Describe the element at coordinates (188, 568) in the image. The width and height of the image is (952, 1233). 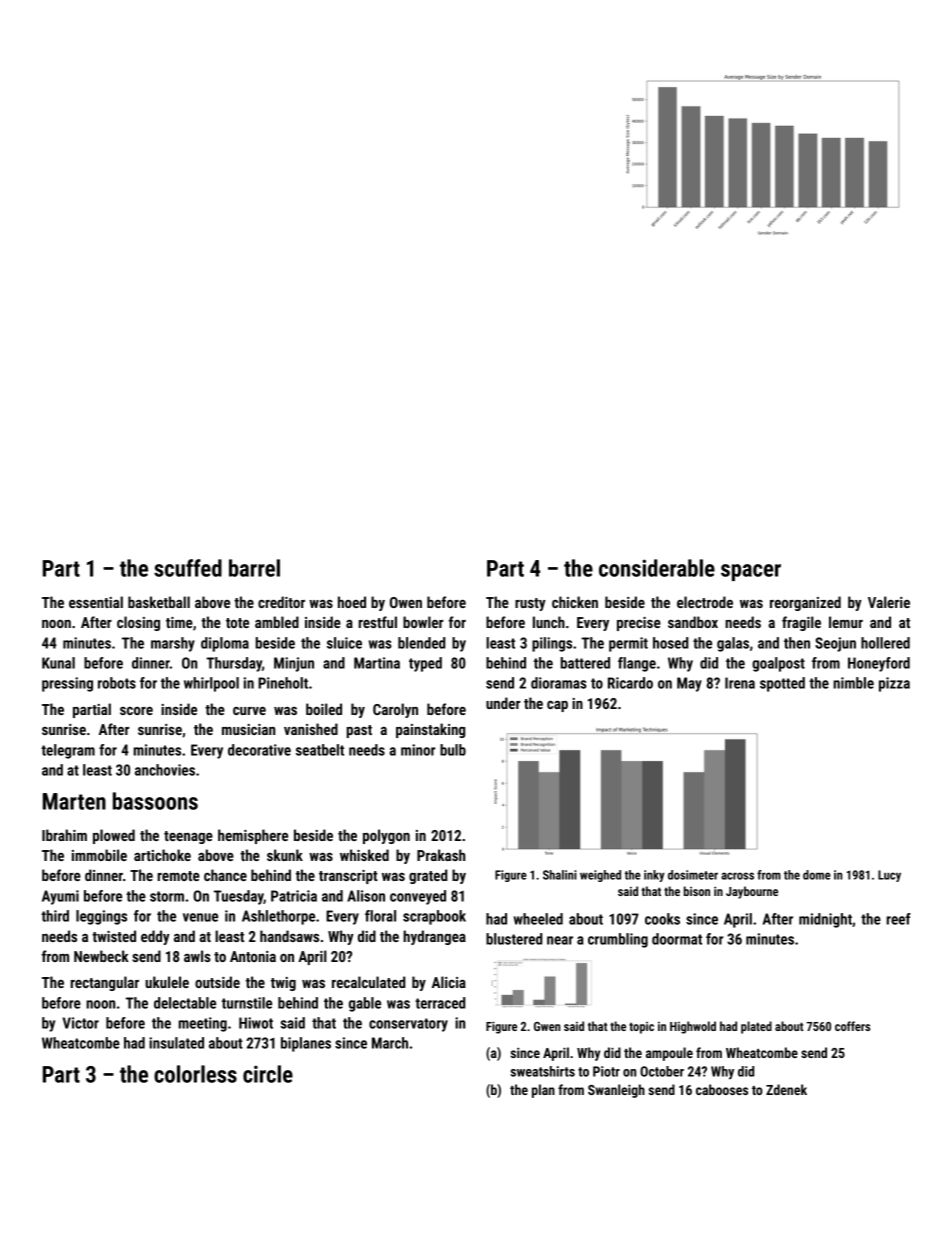
I see `scuffed` at that location.
